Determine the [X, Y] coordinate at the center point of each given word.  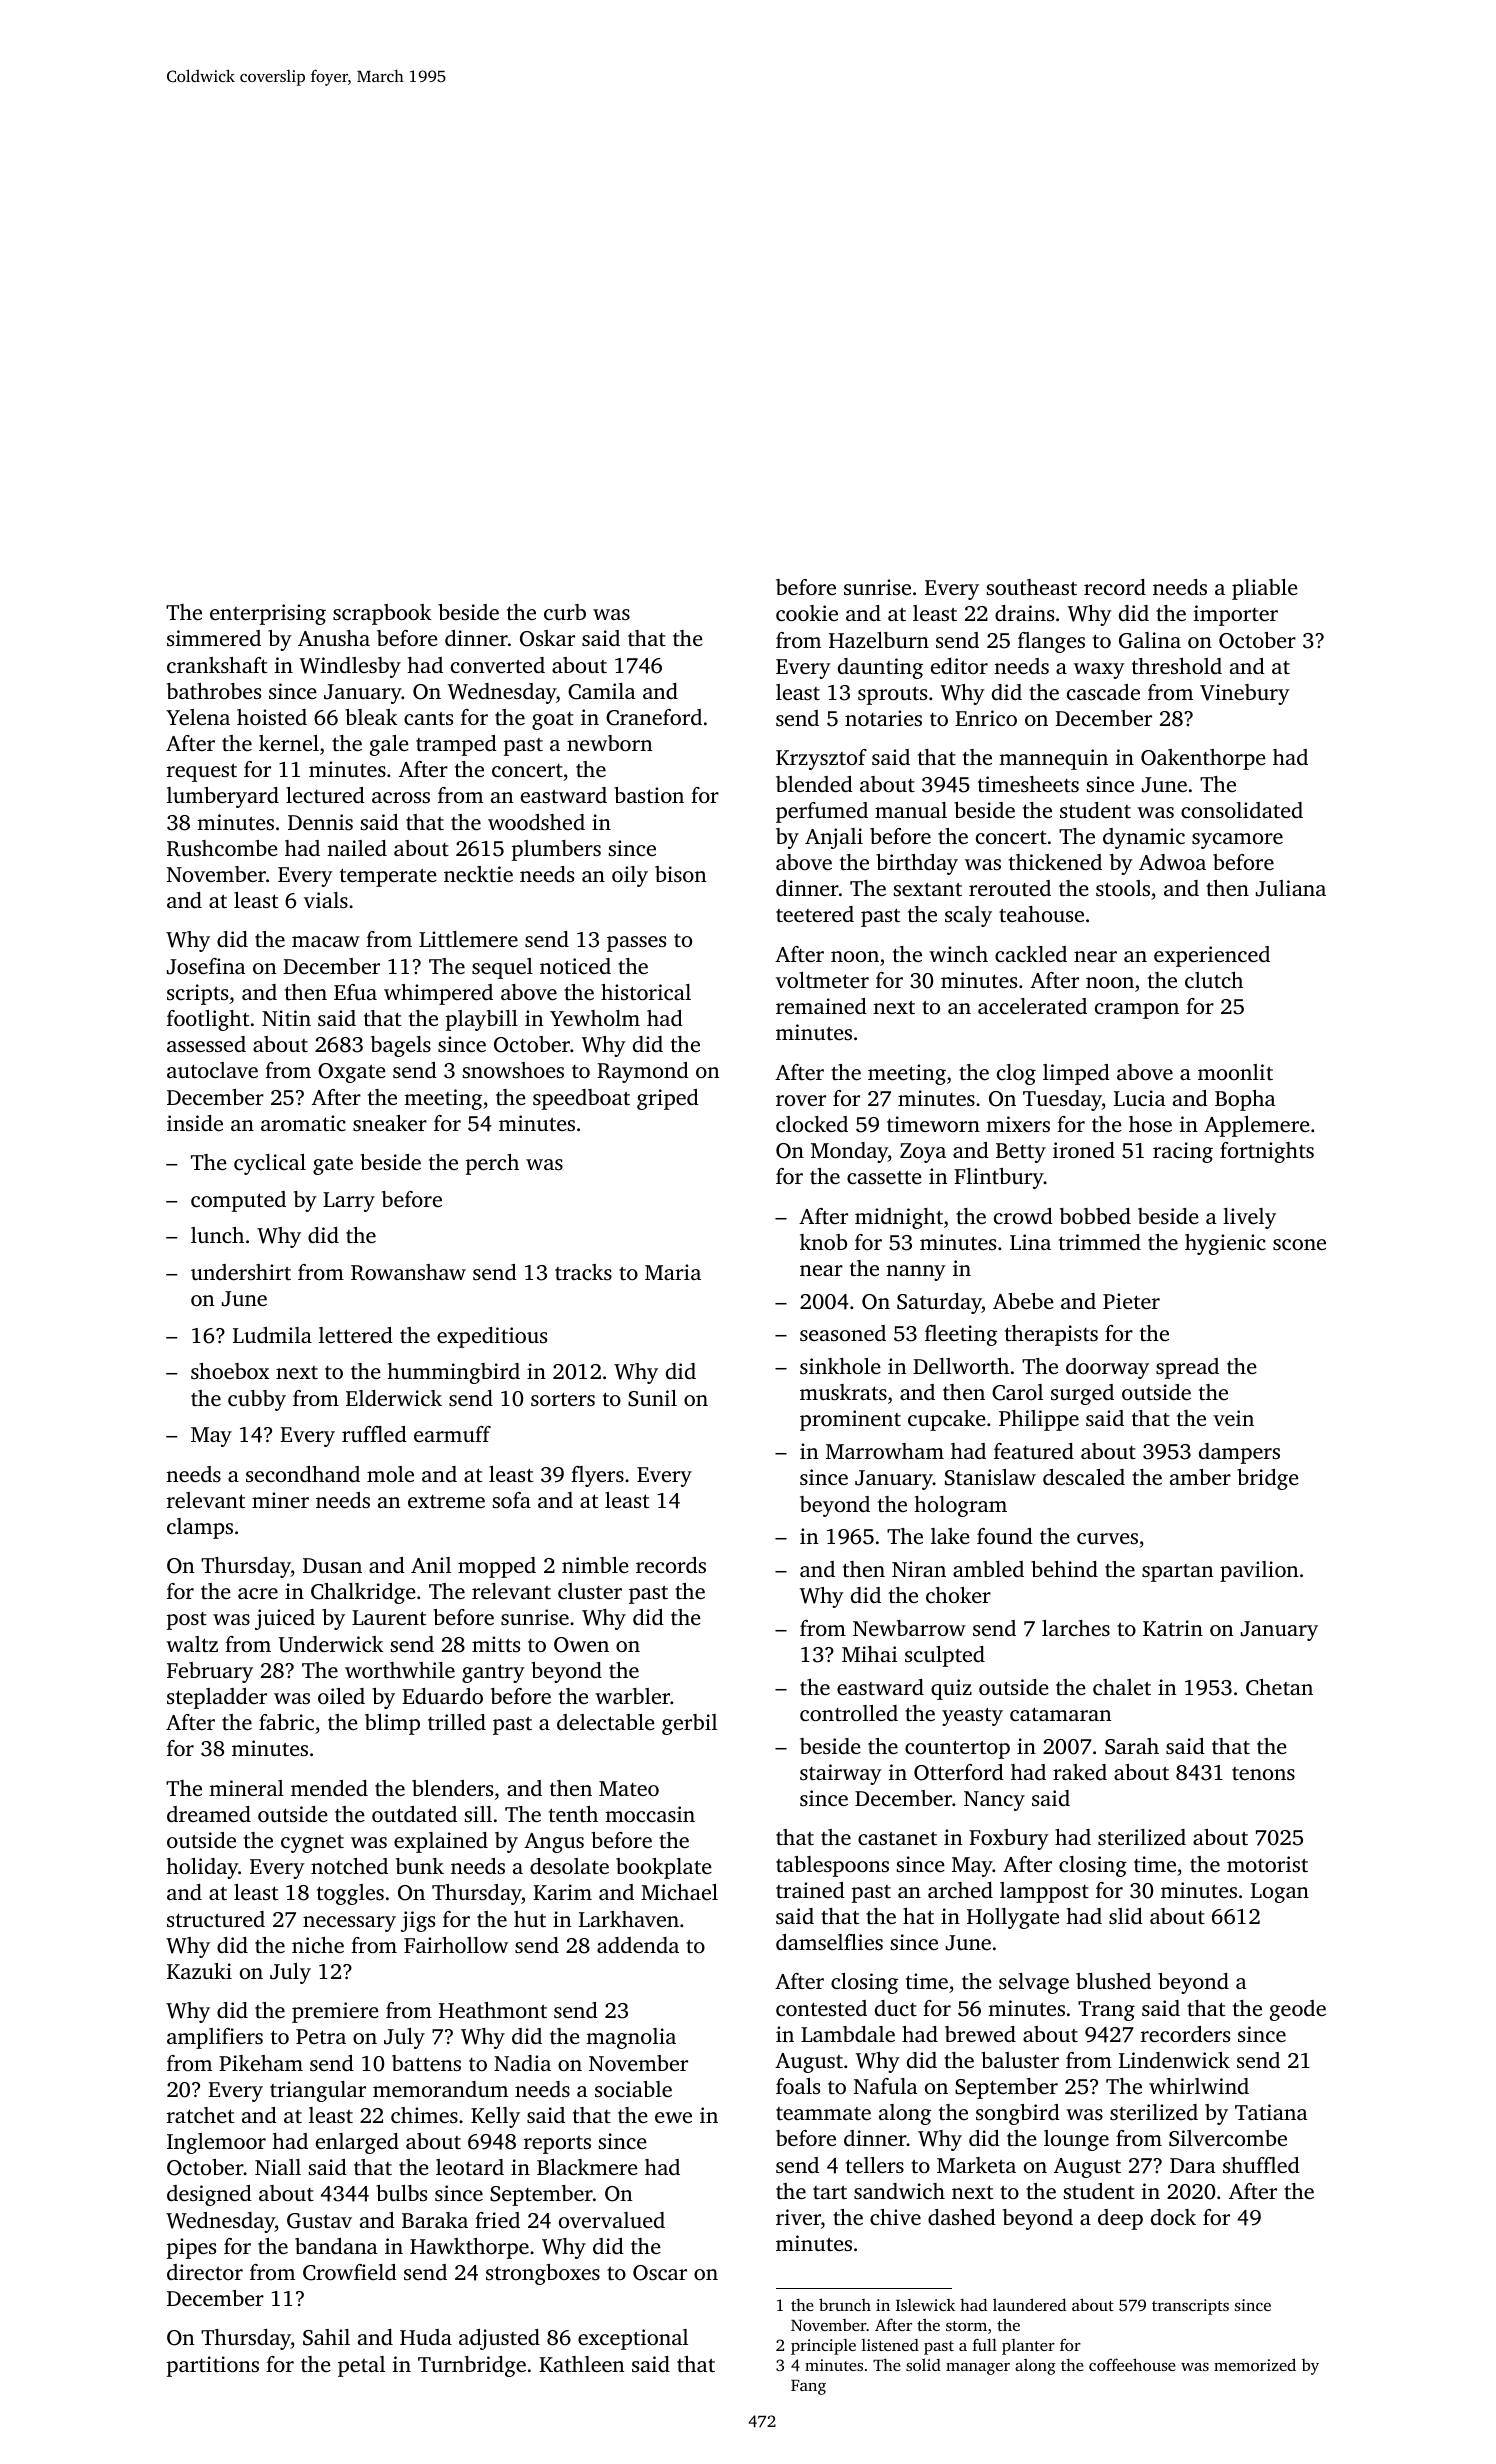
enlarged [357, 2143]
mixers [1018, 1124]
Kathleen [581, 2364]
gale [389, 745]
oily [630, 876]
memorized [1255, 2364]
